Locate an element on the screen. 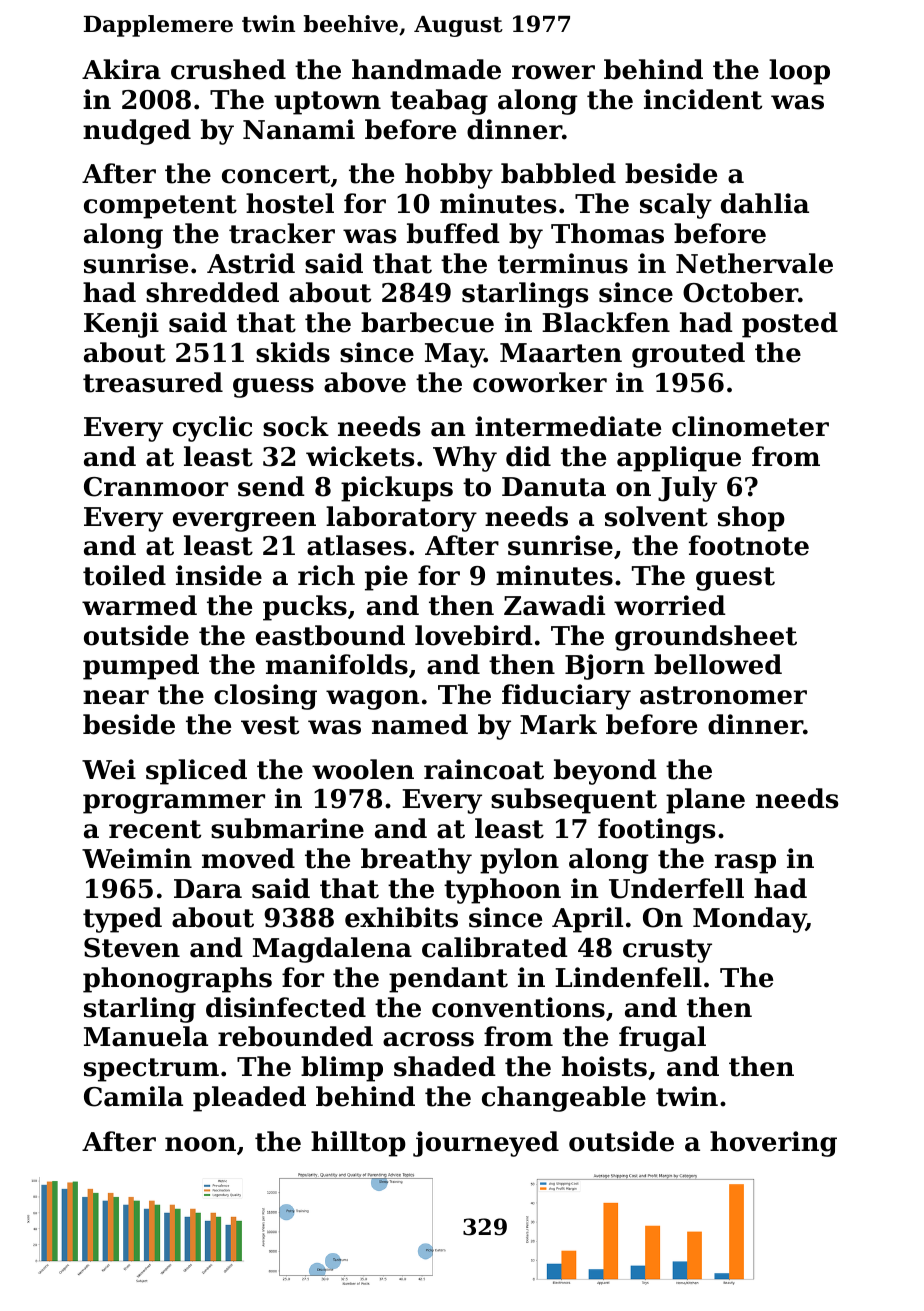 The width and height of the screenshot is (924, 1311). rebounded is located at coordinates (295, 1036).
